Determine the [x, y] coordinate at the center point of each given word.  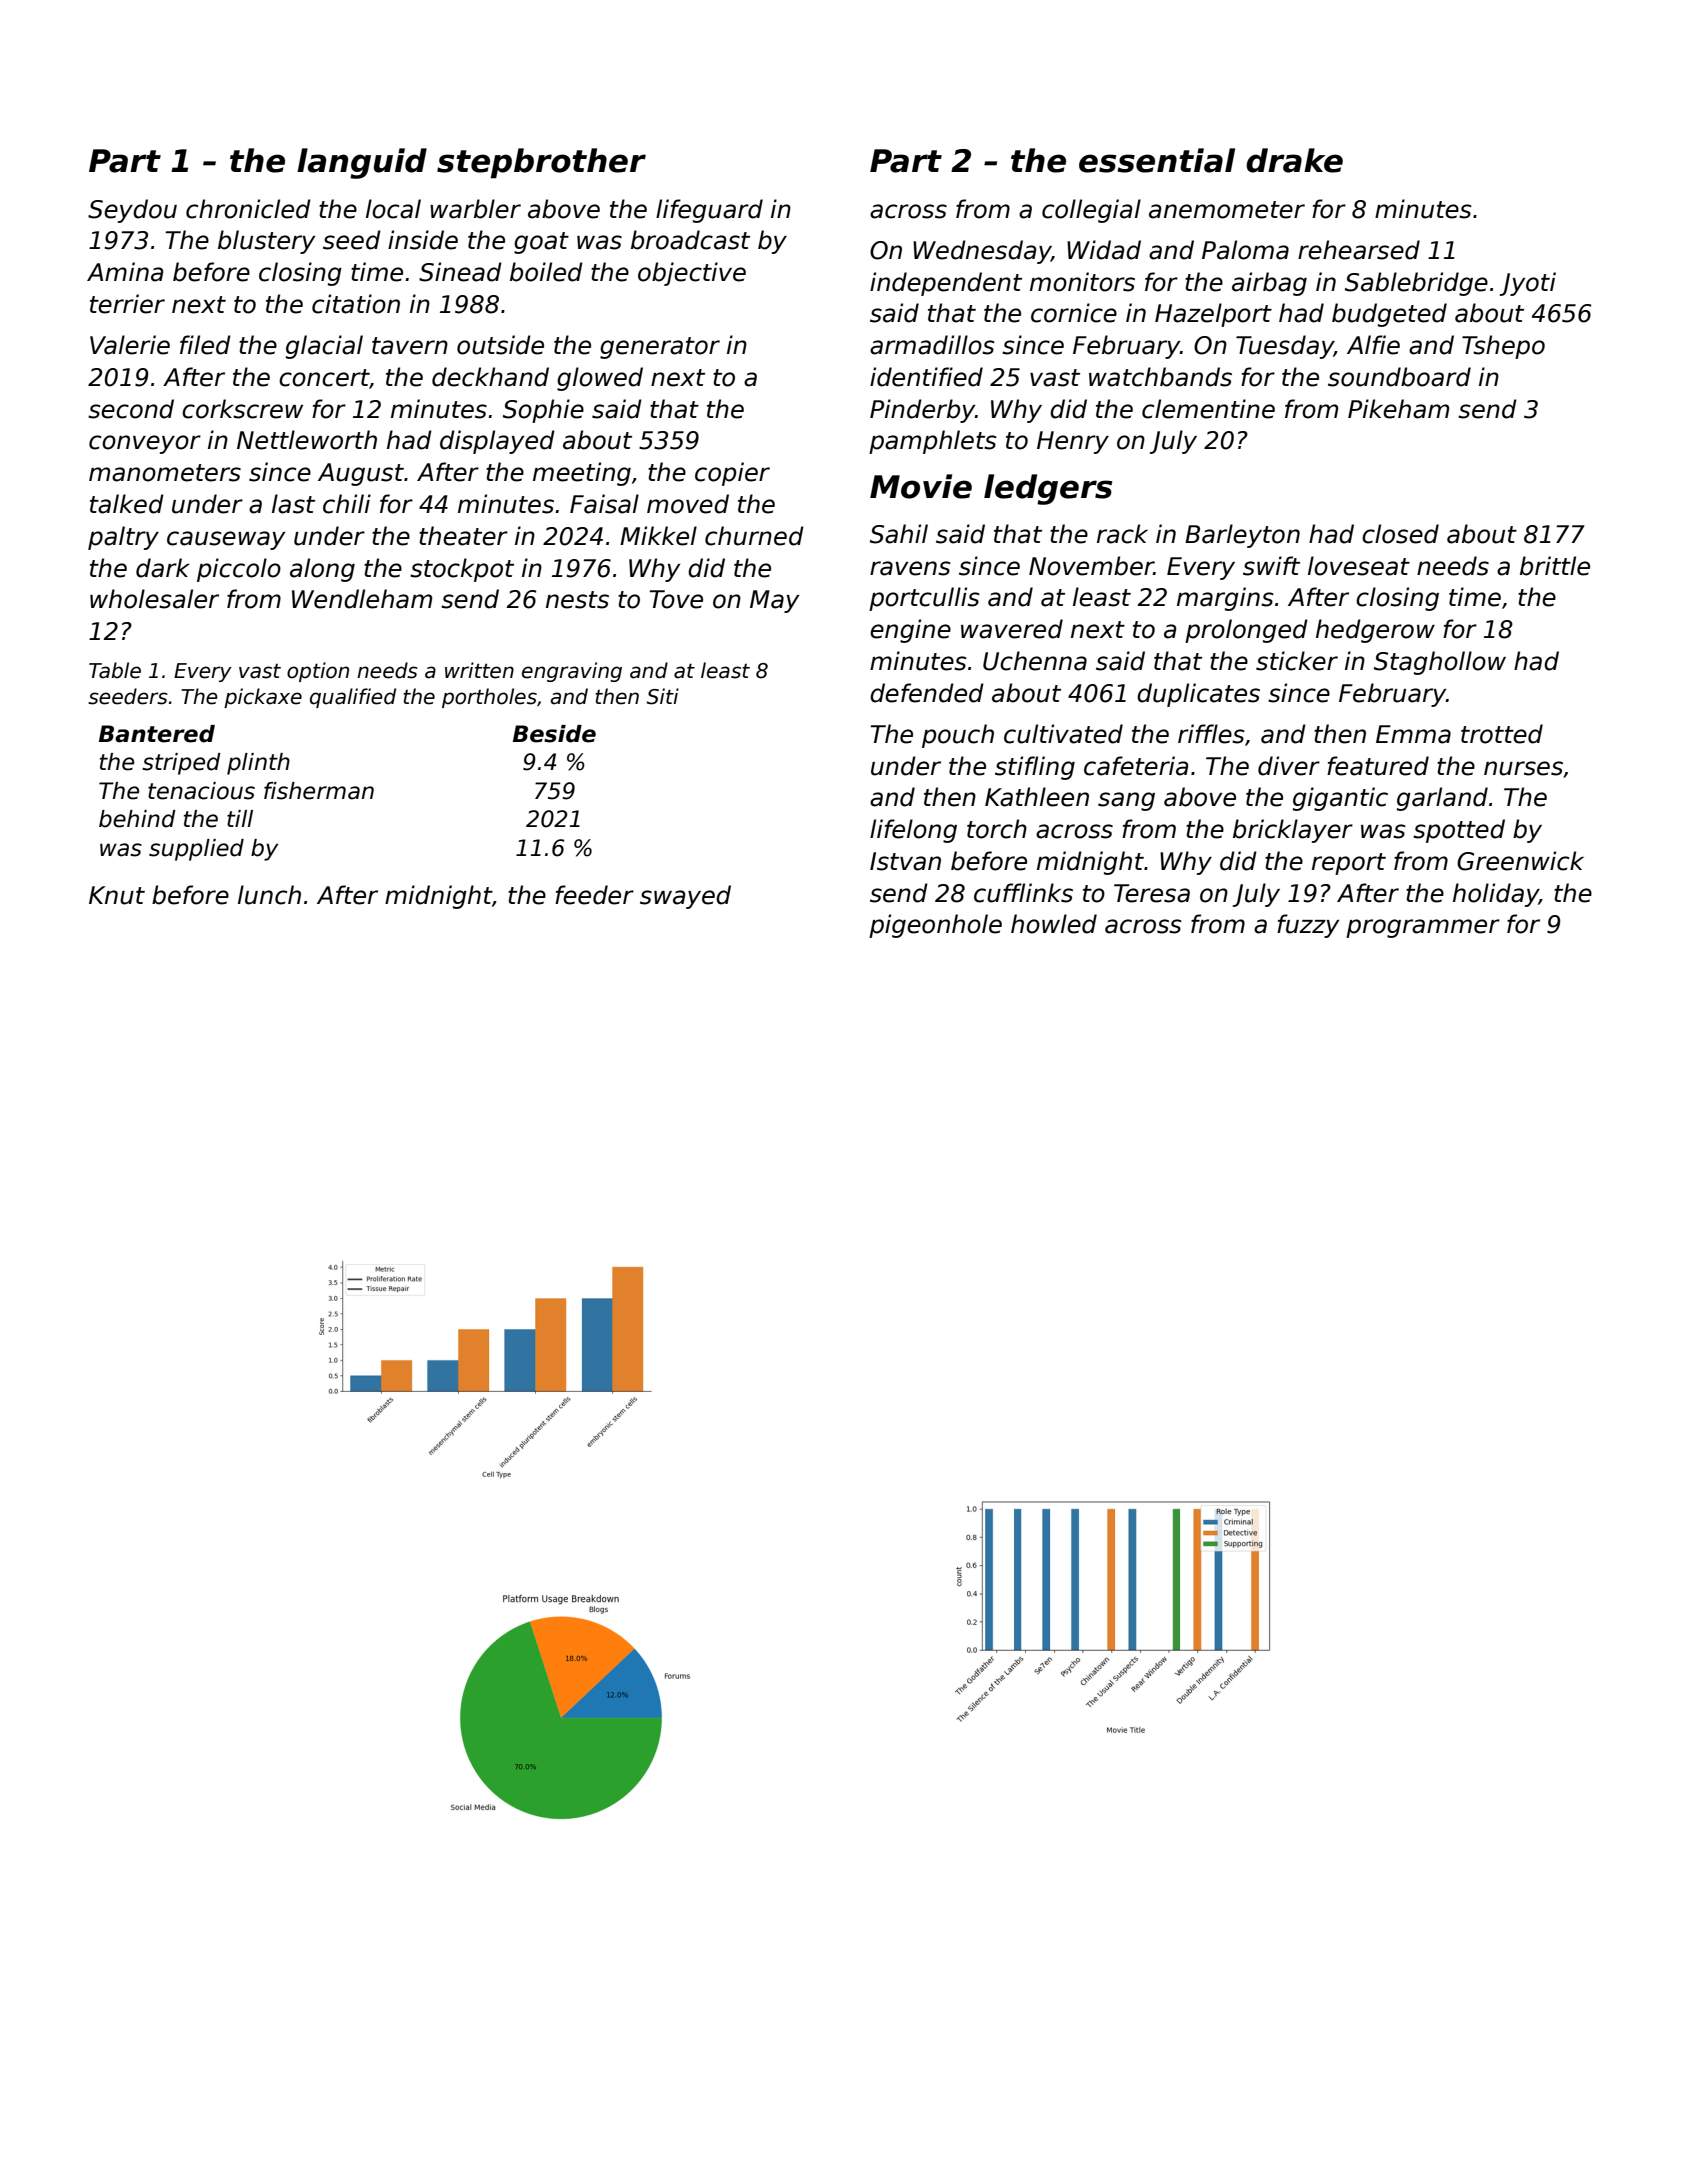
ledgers [1048, 489]
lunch [269, 895]
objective [692, 274]
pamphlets [933, 442]
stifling [1035, 768]
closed [1400, 534]
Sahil [899, 534]
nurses [1523, 768]
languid [362, 163]
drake [1294, 160]
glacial [324, 347]
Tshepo [1503, 347]
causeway [226, 540]
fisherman [319, 791]
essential [1157, 160]
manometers [165, 473]
